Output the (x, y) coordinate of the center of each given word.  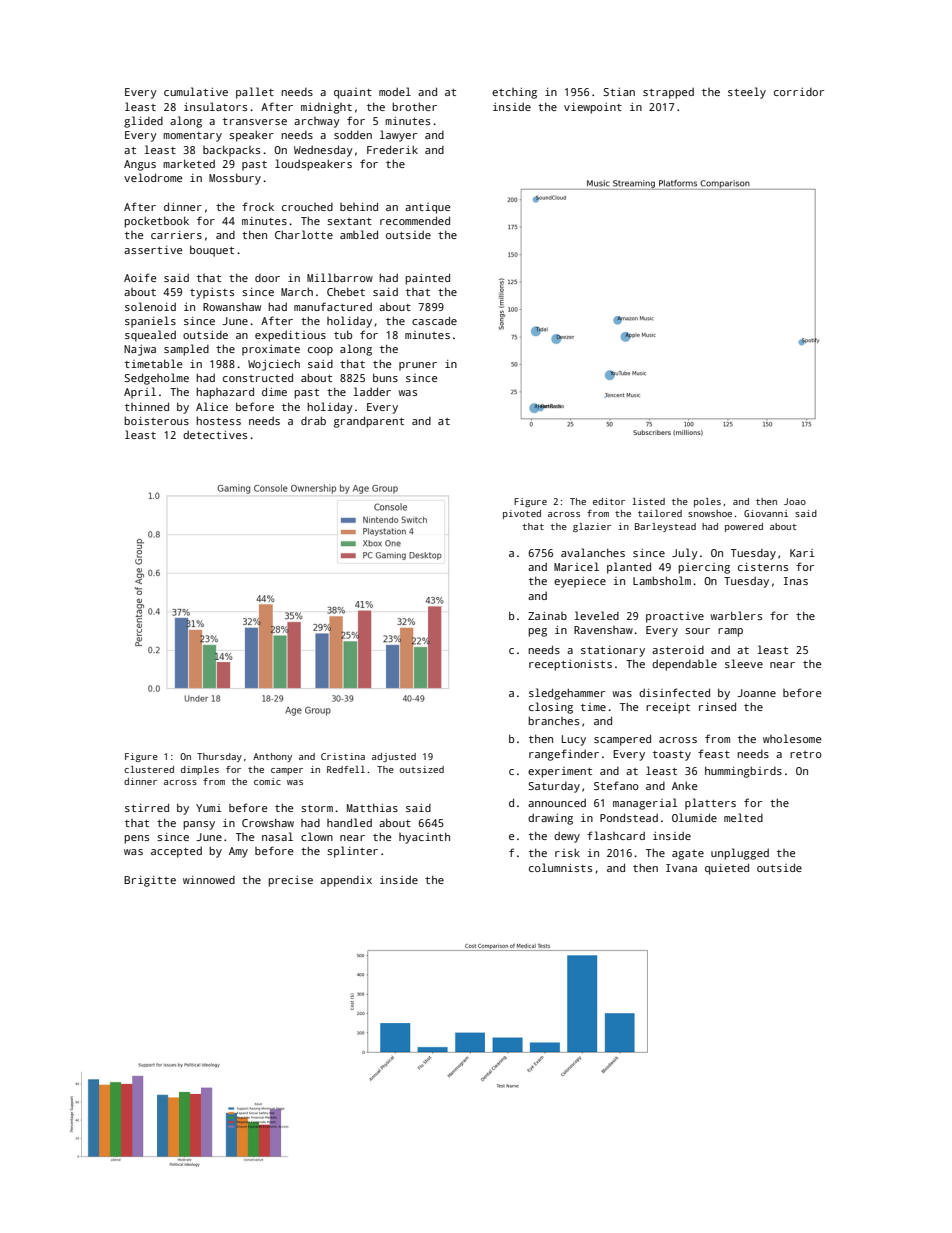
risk (567, 852)
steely (747, 93)
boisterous (156, 420)
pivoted (522, 514)
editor (609, 501)
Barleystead (665, 527)
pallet (255, 93)
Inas (796, 581)
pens (136, 839)
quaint (353, 93)
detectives (215, 435)
